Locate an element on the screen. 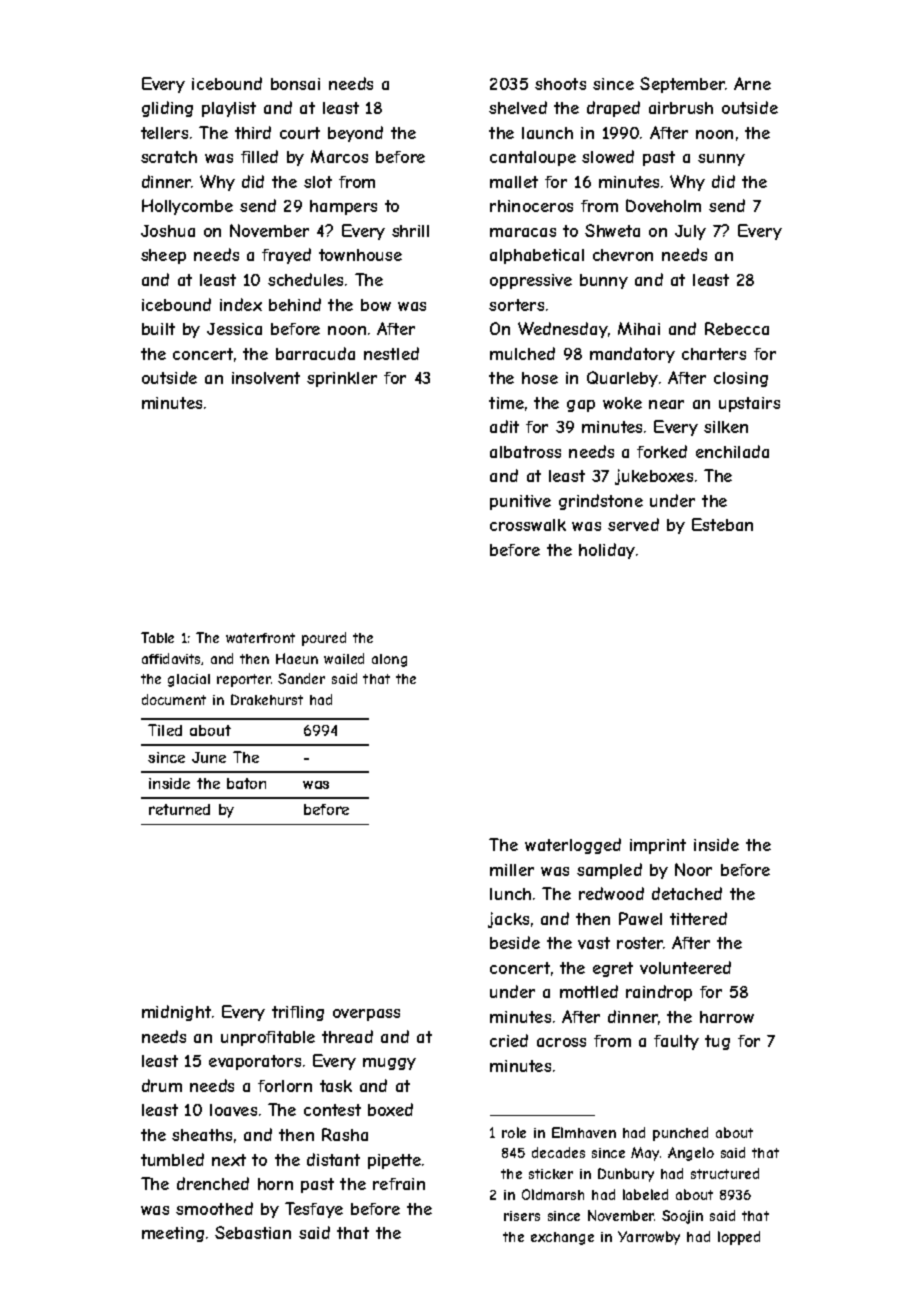 The image size is (924, 1311). townhouse is located at coordinates (360, 255).
